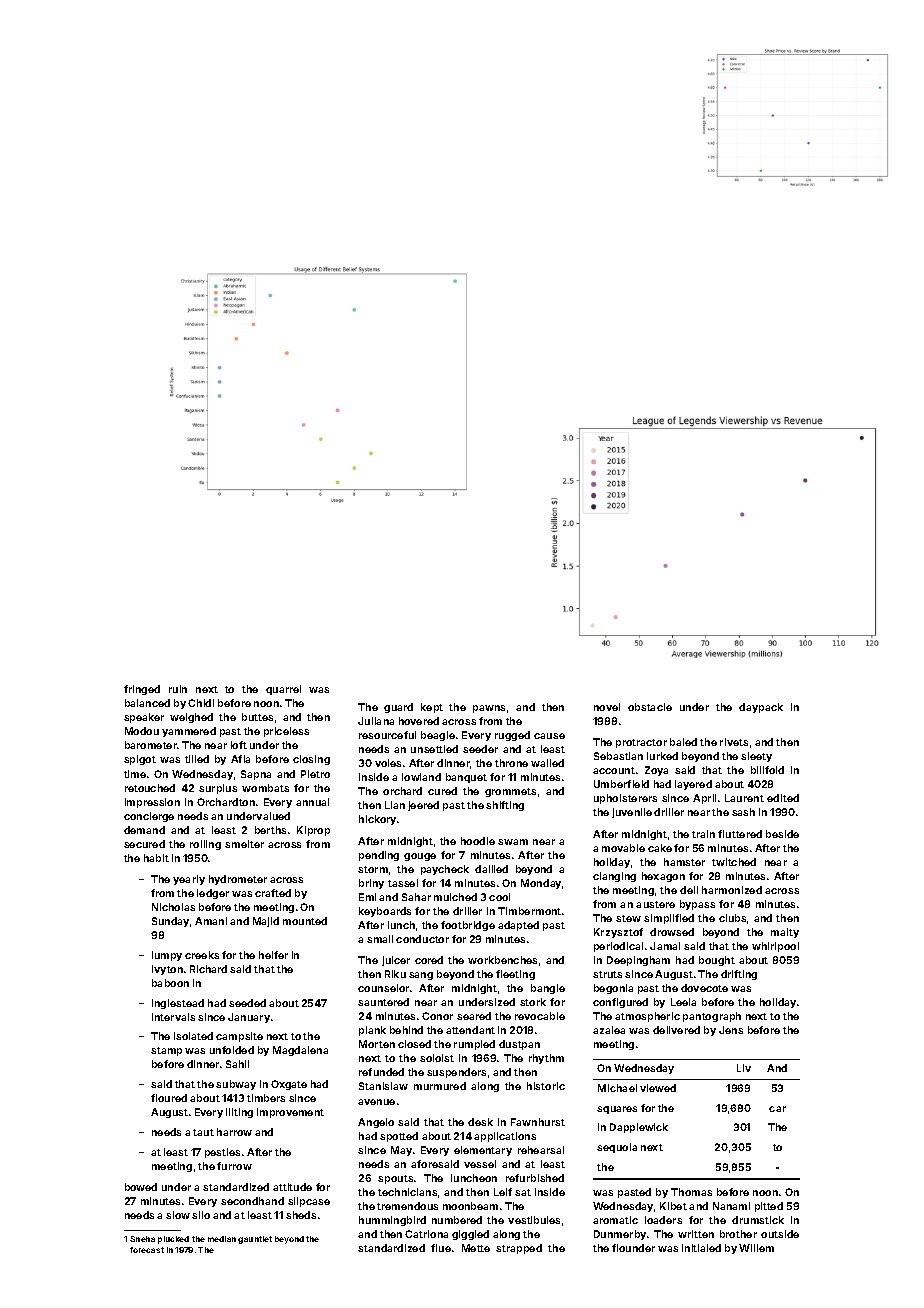  What do you see at coordinates (669, 919) in the image?
I see `simplified` at bounding box center [669, 919].
